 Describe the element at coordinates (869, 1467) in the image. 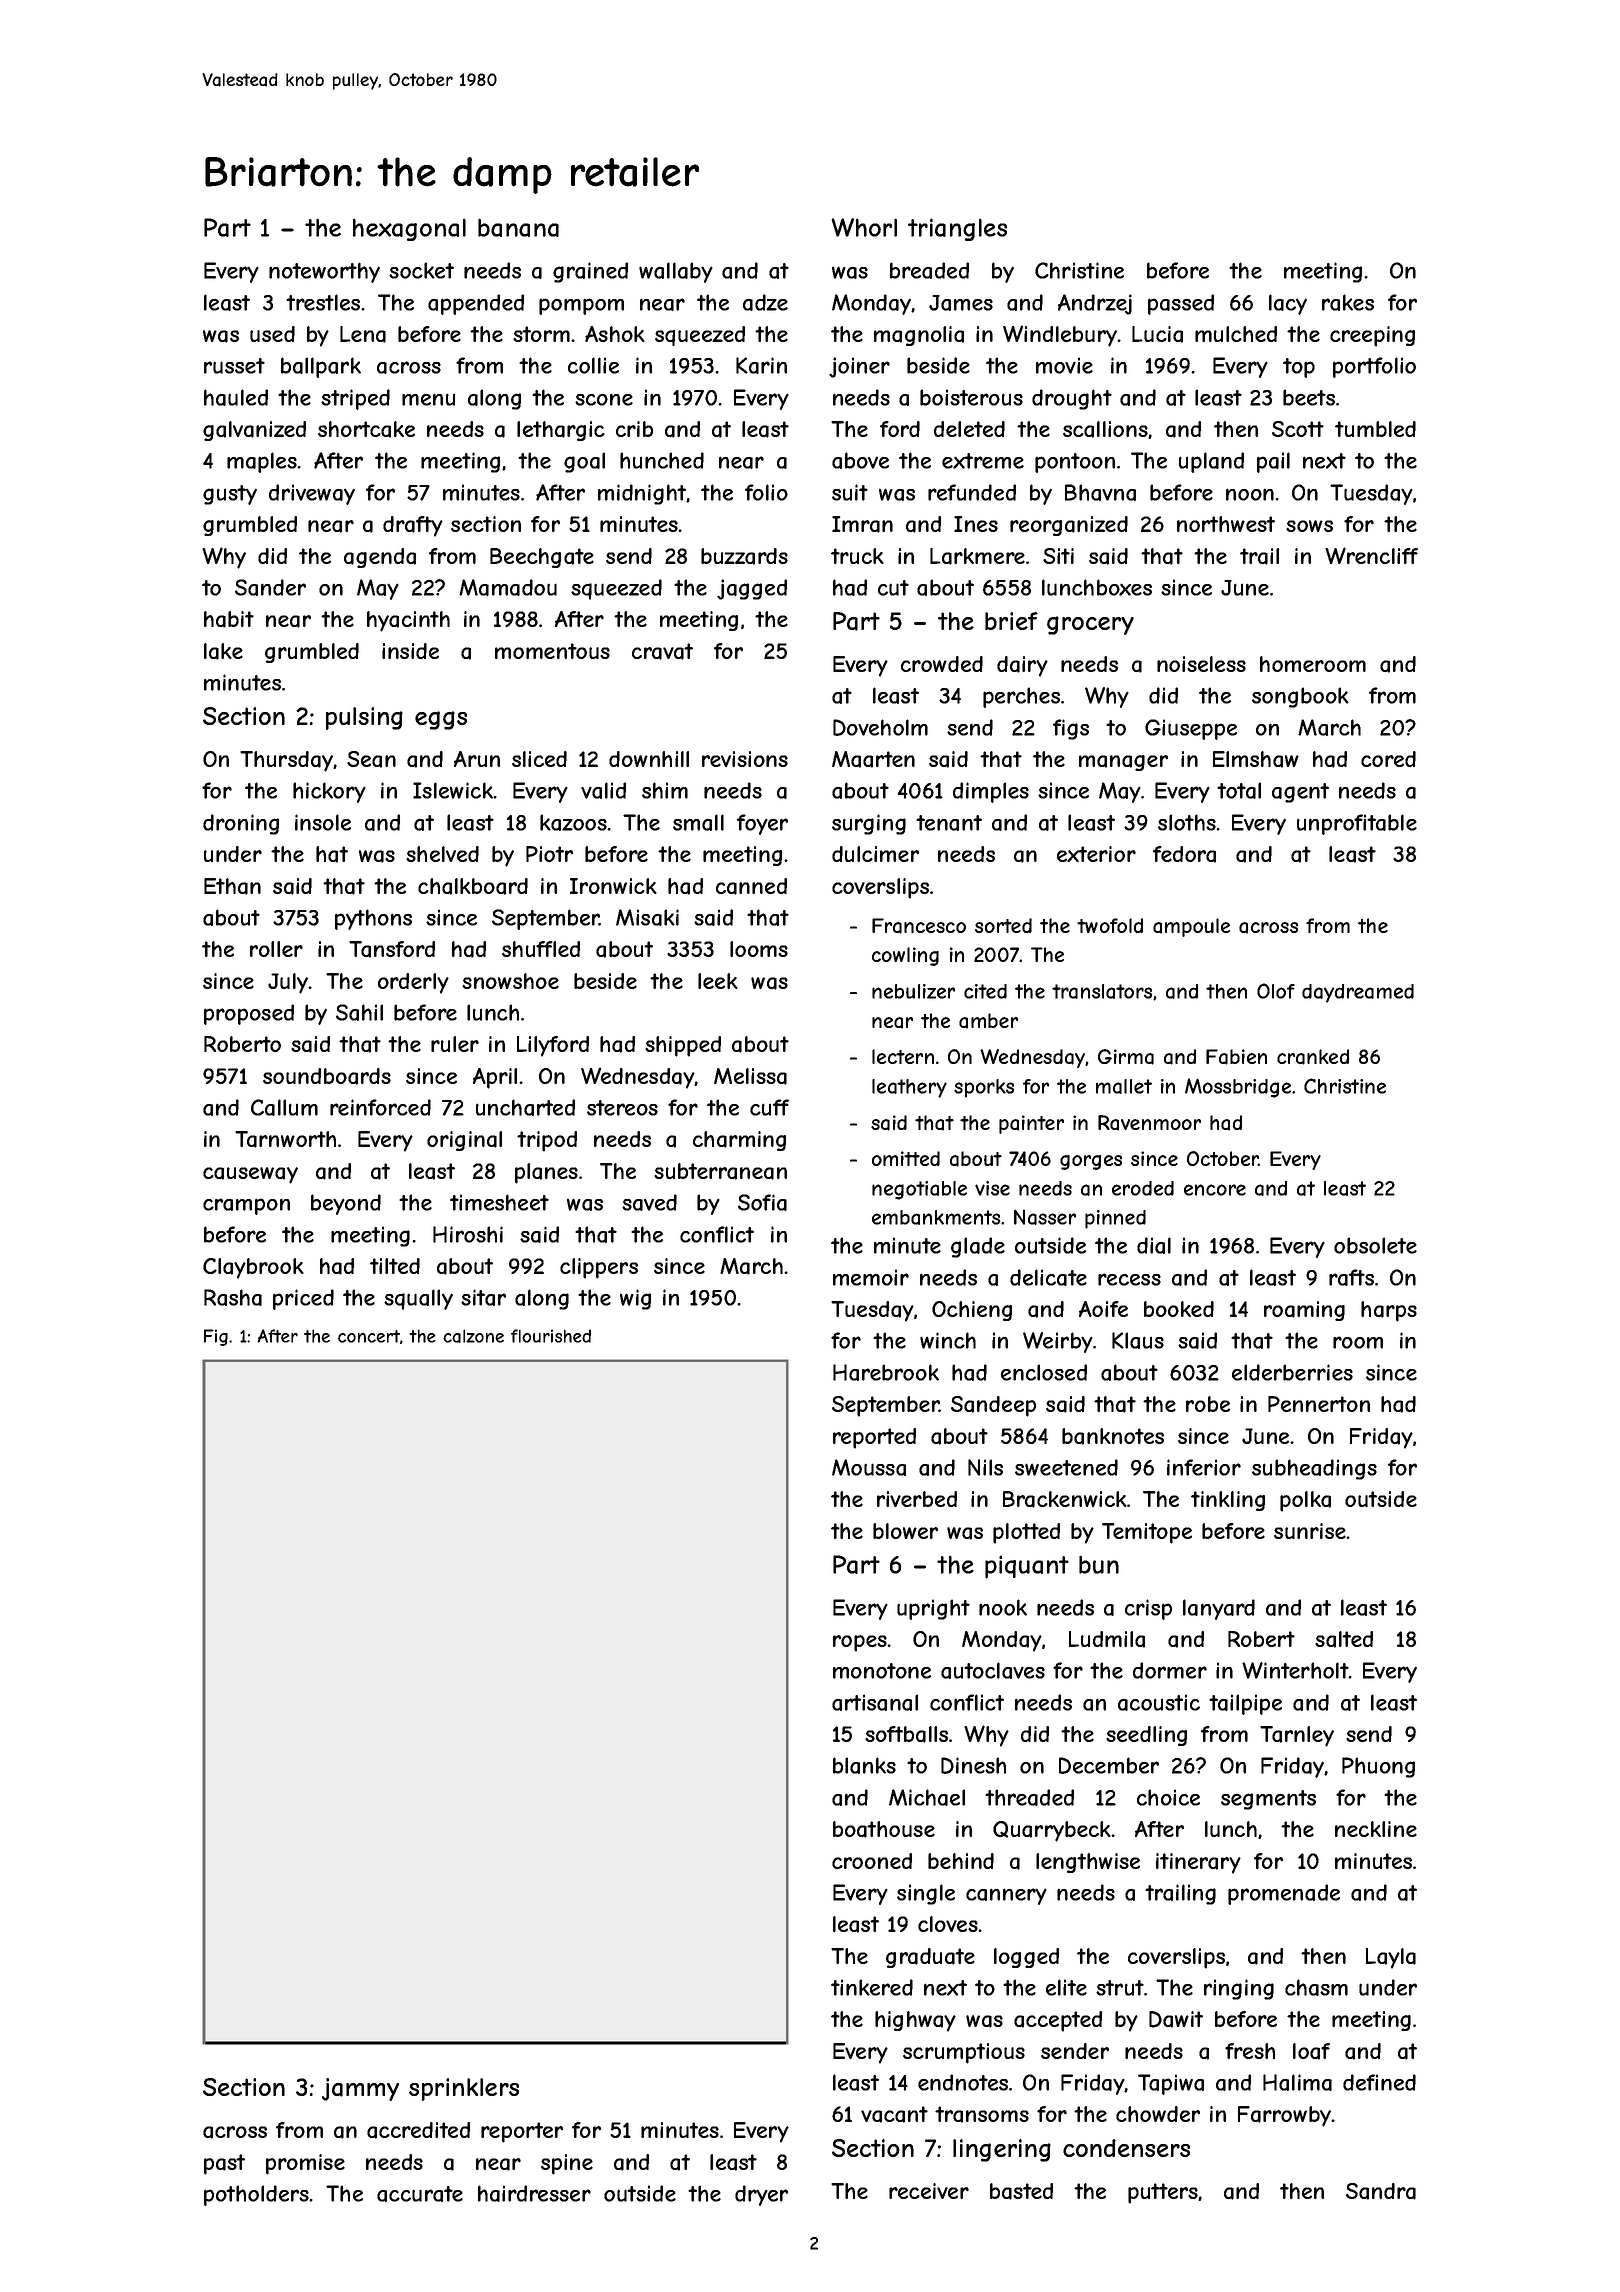

I see `Moussa` at that location.
